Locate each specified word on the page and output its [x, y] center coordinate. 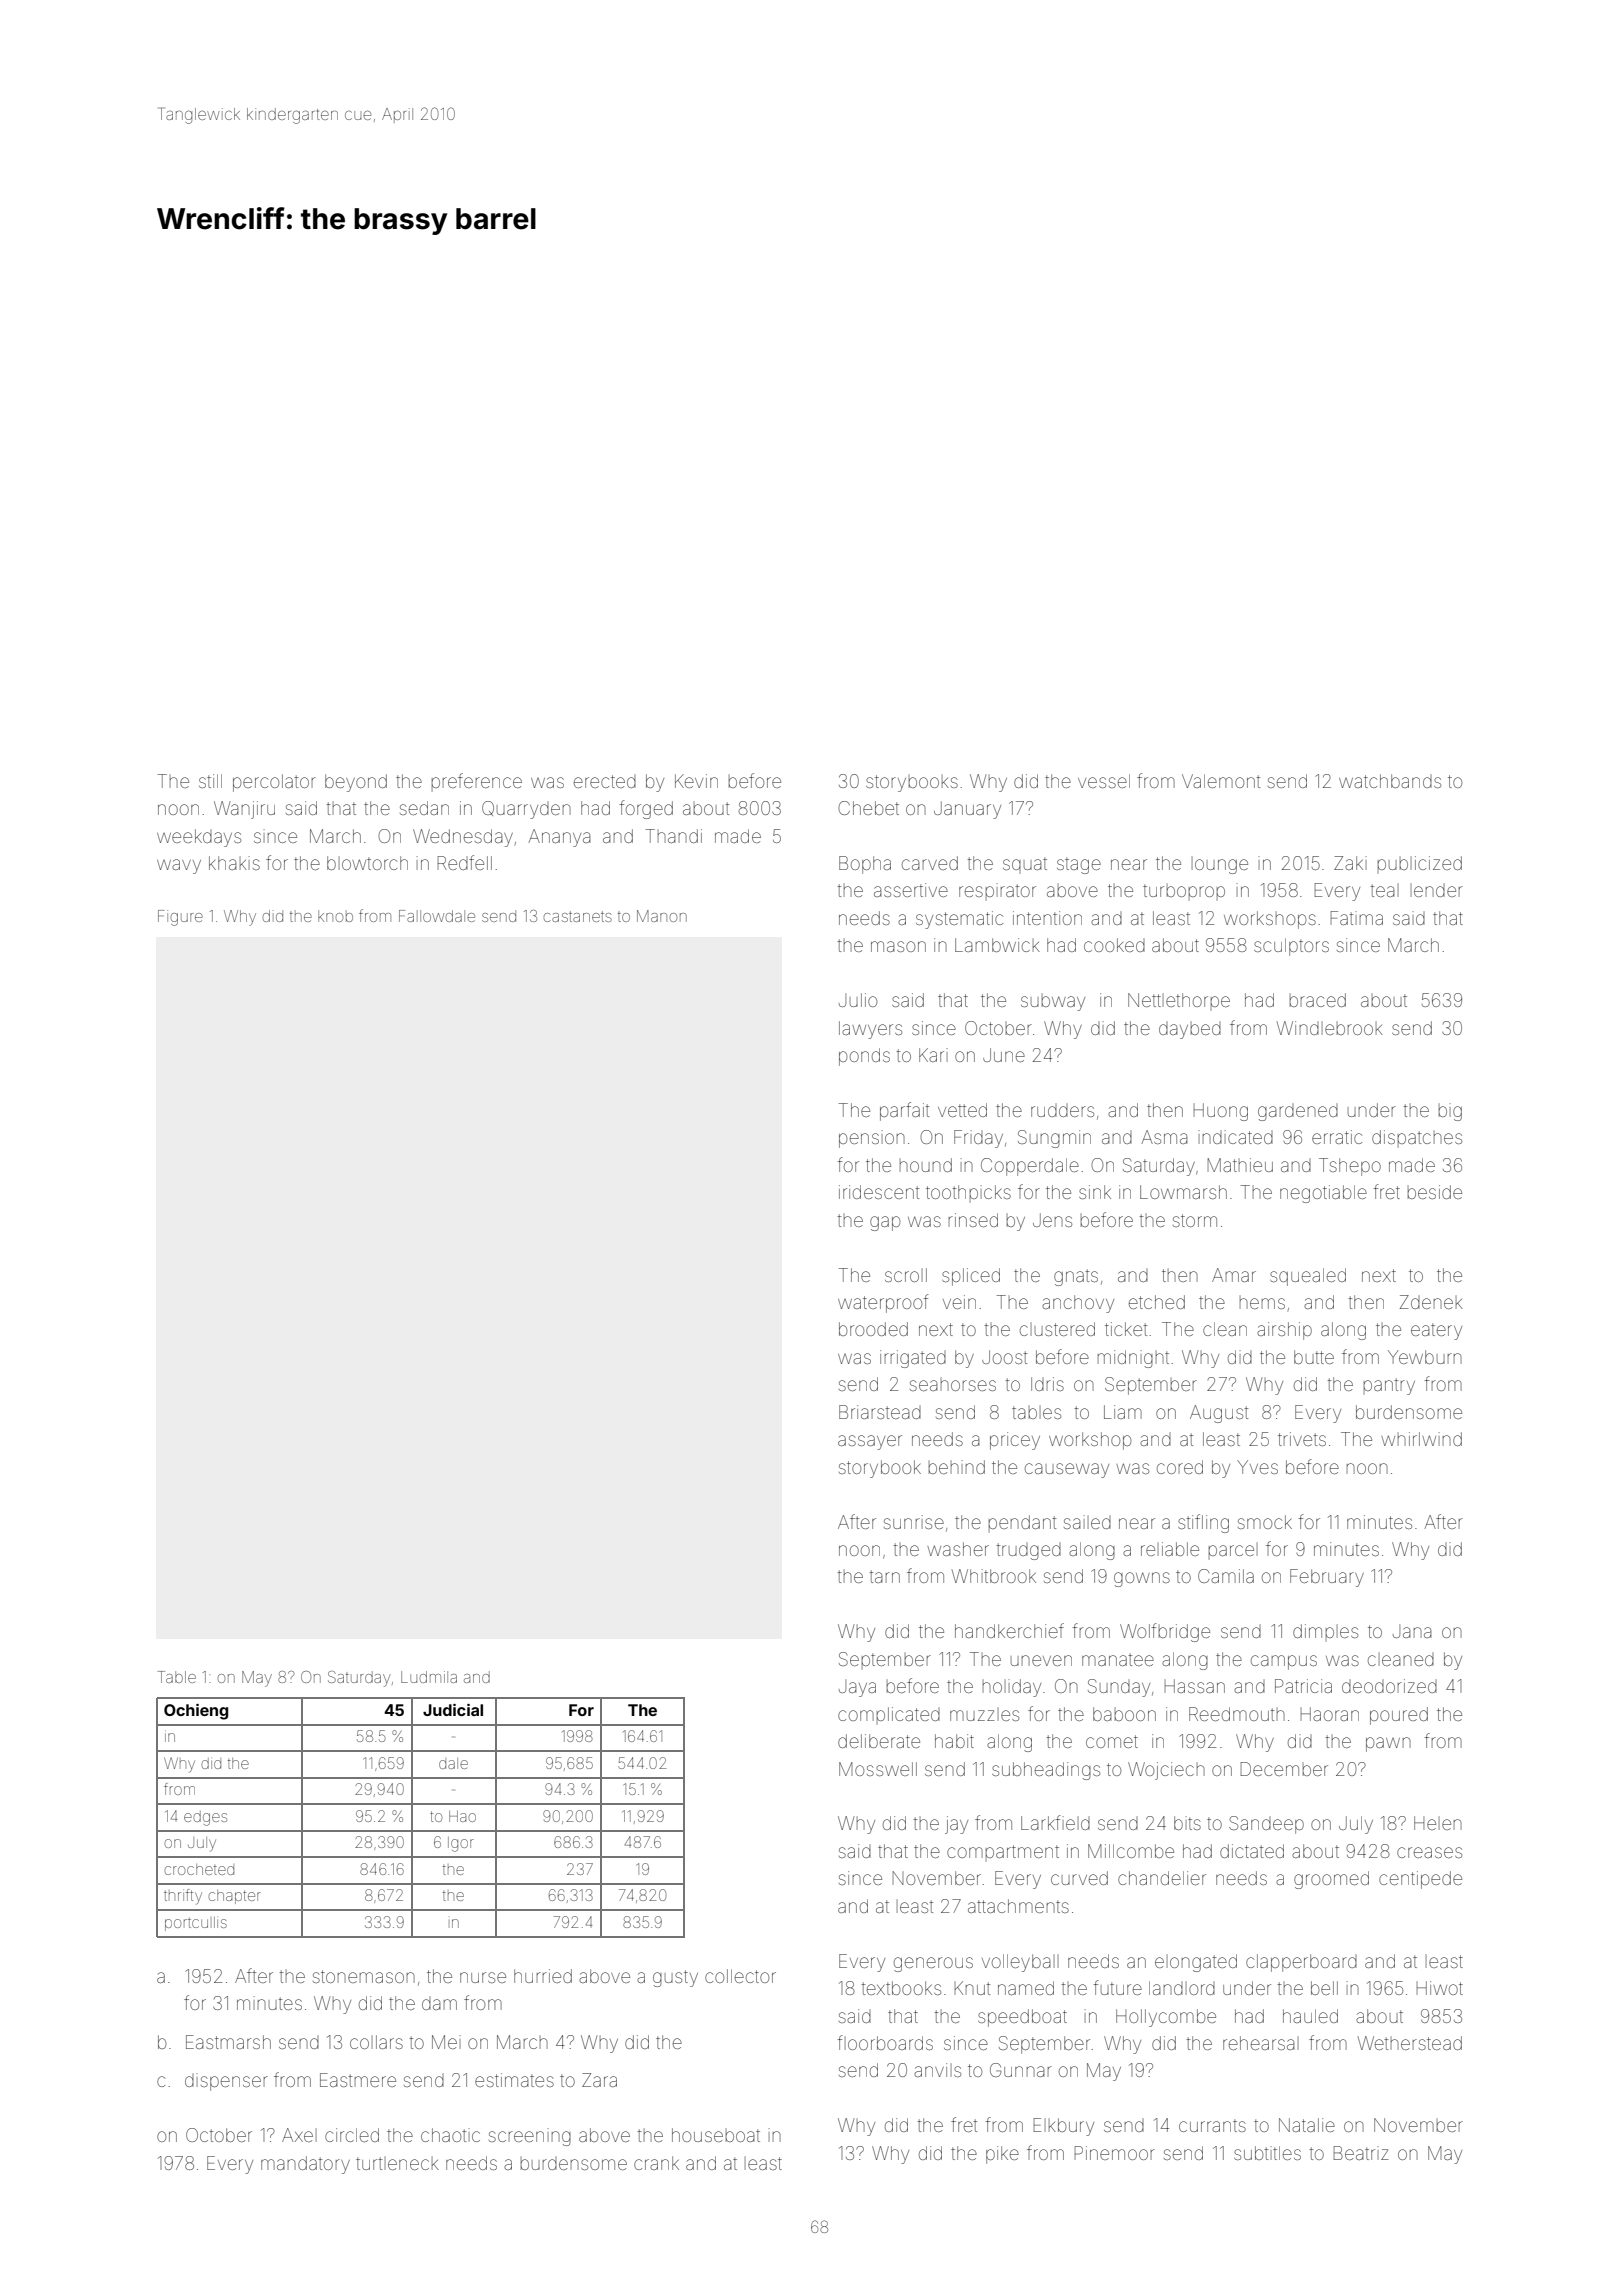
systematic [959, 920]
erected [605, 781]
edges [205, 1818]
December [1284, 1769]
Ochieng [196, 1712]
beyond [356, 783]
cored [1180, 1467]
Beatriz [1361, 2153]
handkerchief [1009, 1630]
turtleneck [397, 2163]
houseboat [716, 2135]
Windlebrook [1330, 1028]
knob [335, 916]
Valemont [1221, 781]
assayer [870, 1442]
